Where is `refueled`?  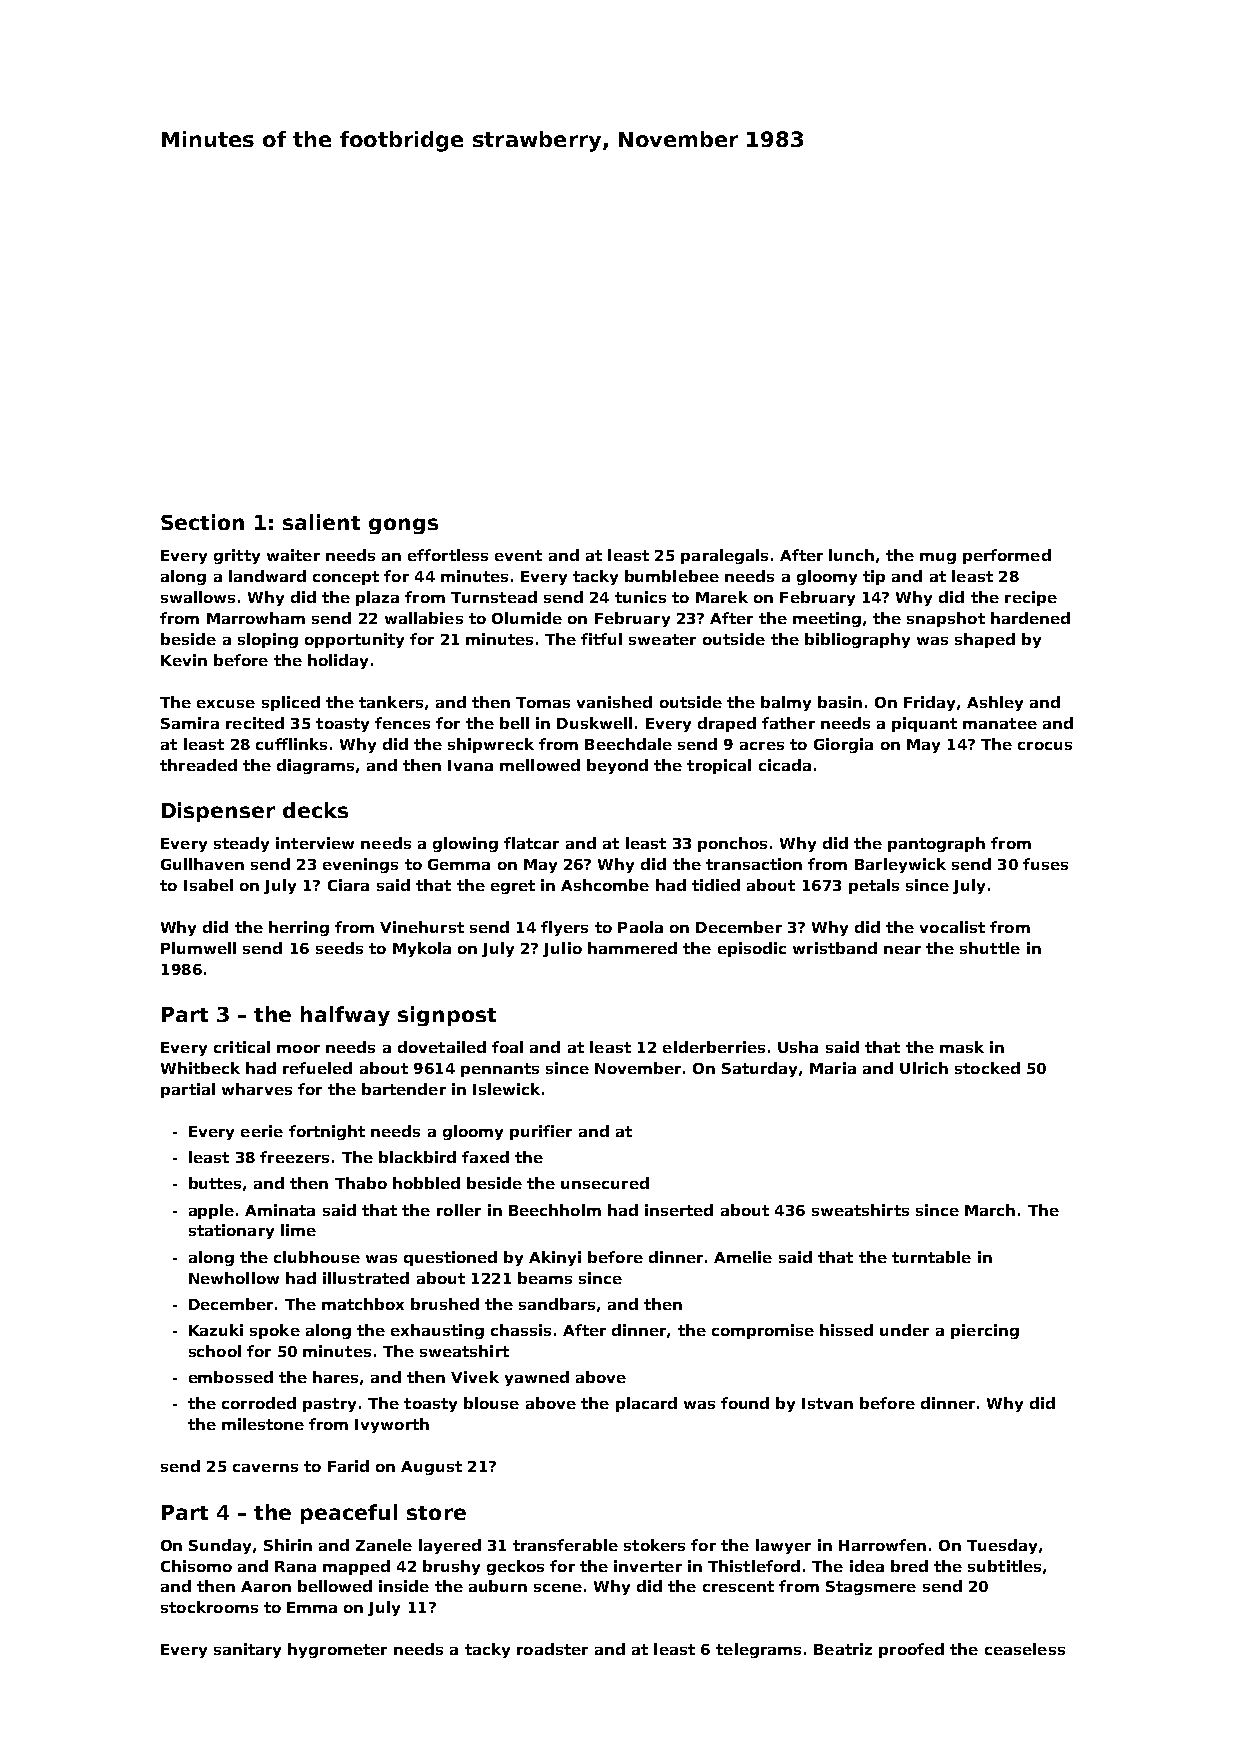 refueled is located at coordinates (317, 1068).
